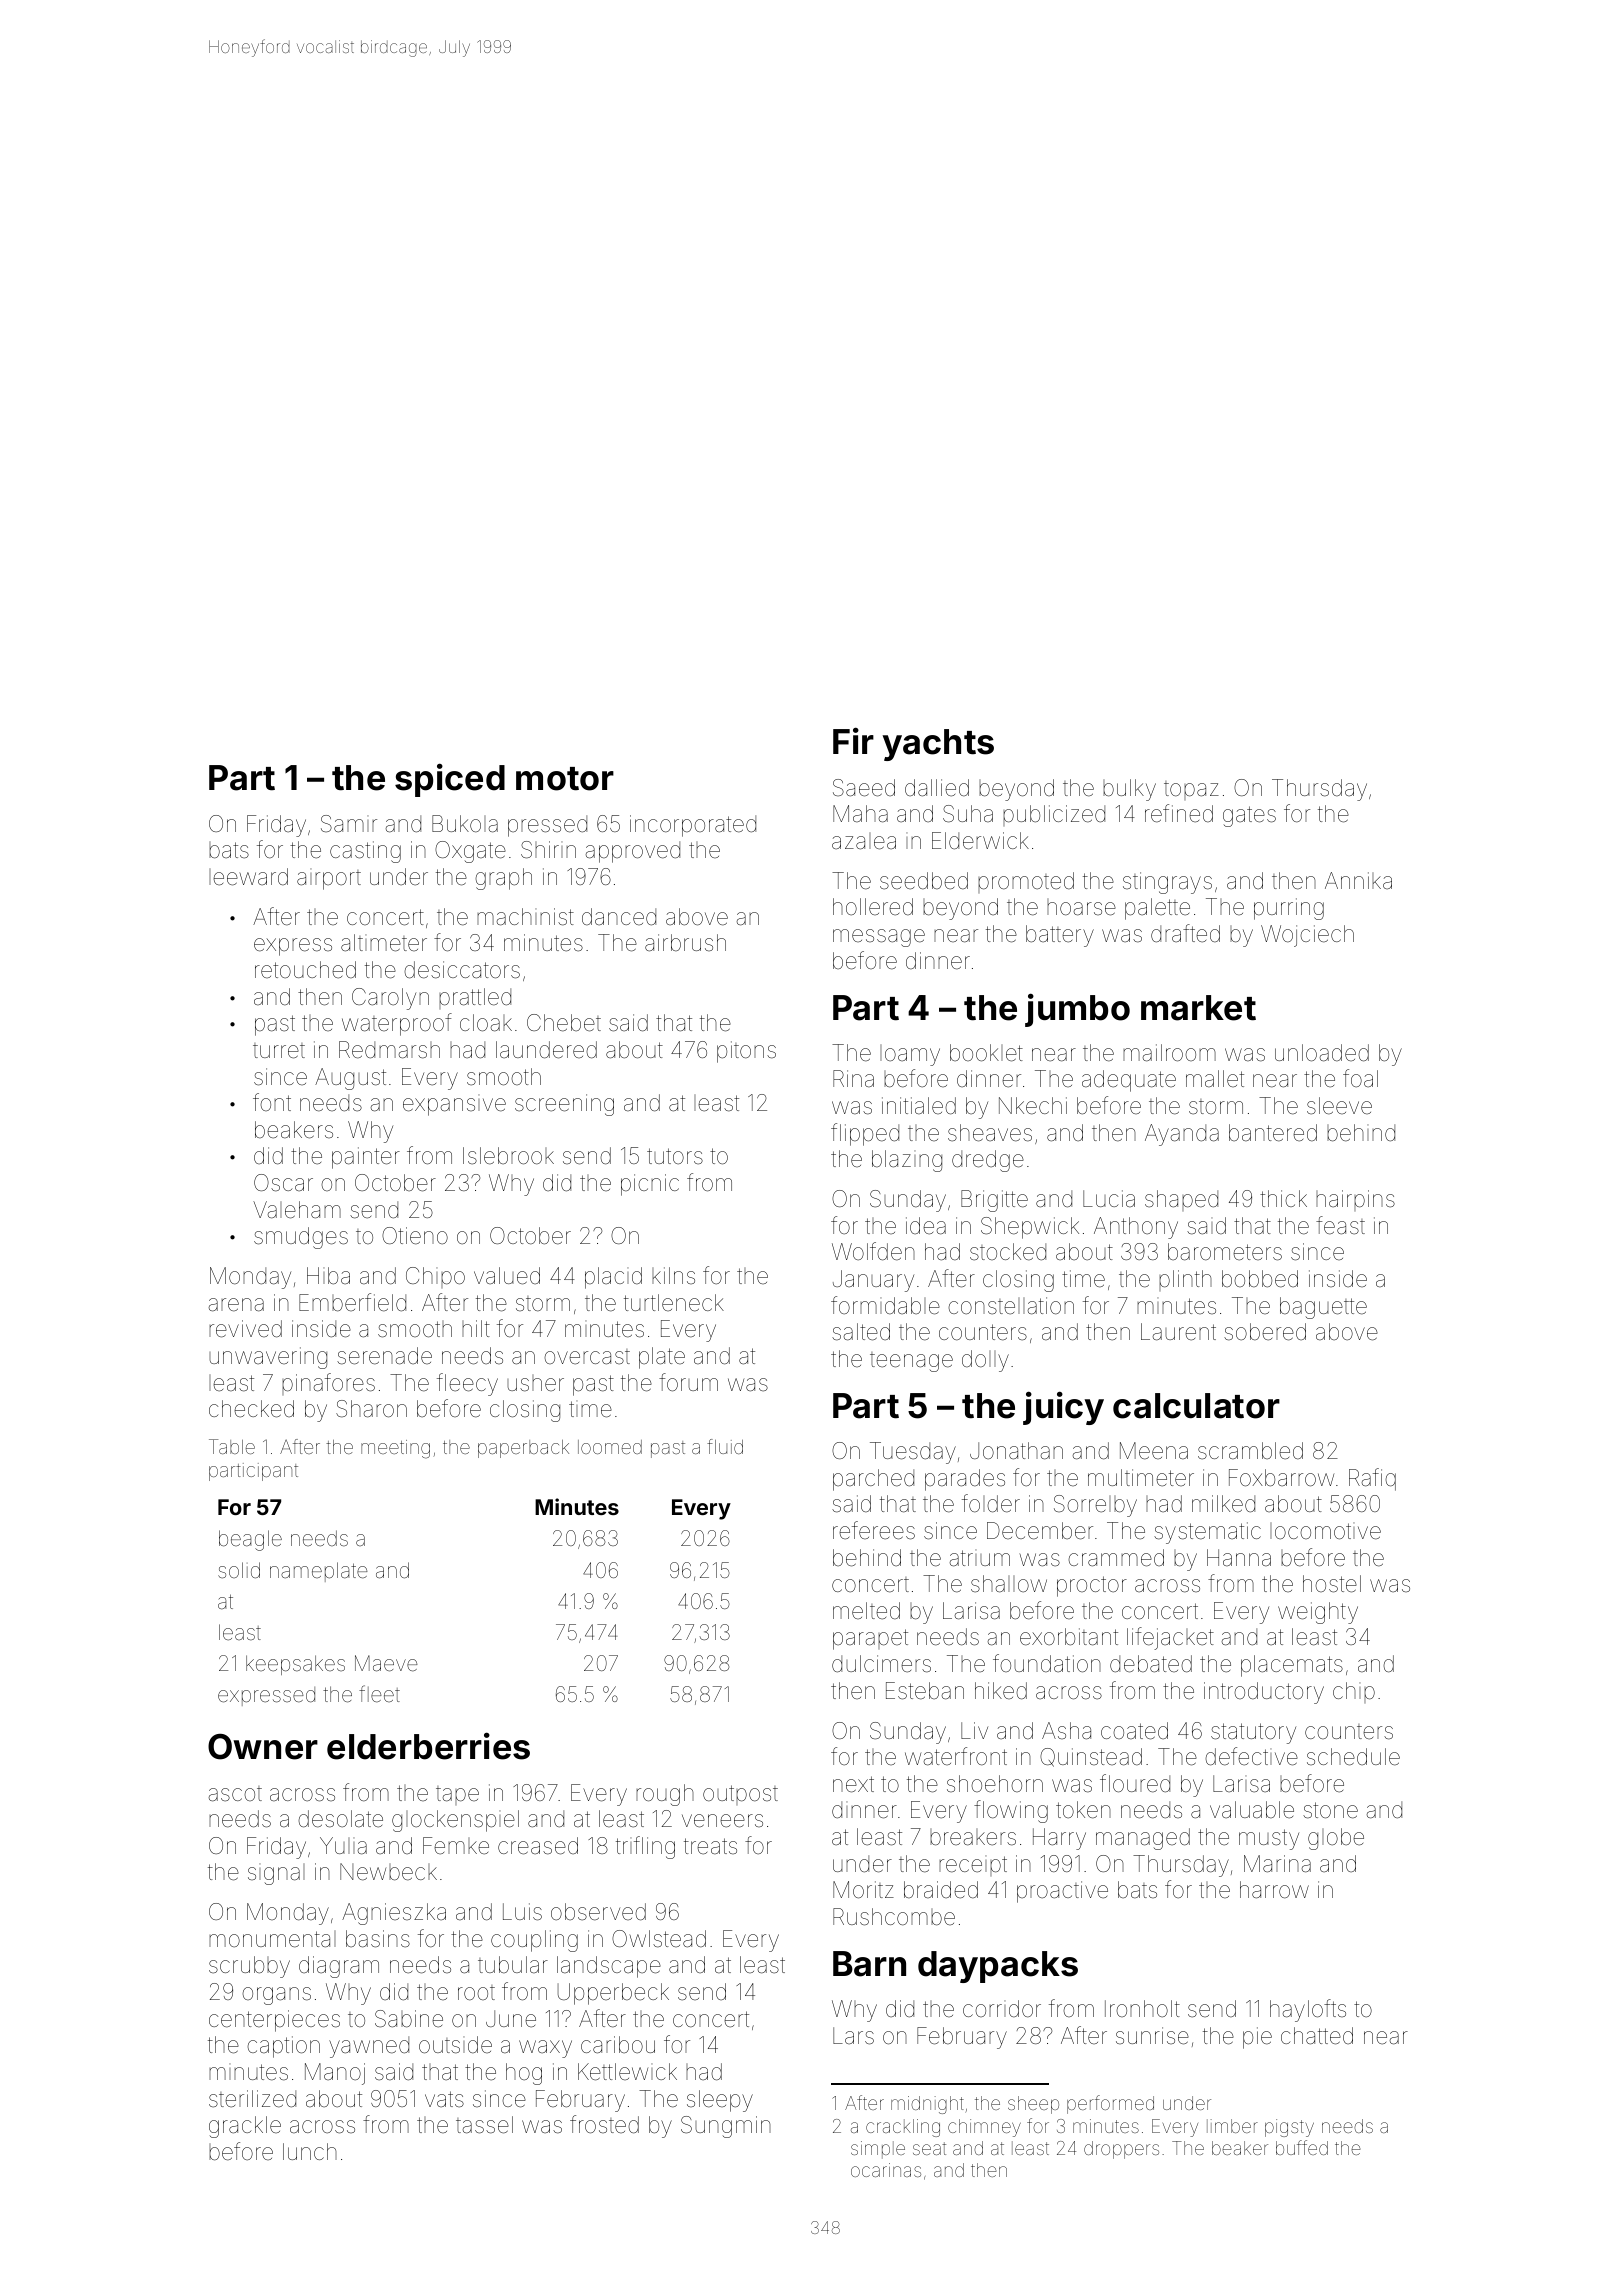 The width and height of the page is (1620, 2292). What do you see at coordinates (675, 1156) in the page?
I see `tutors` at bounding box center [675, 1156].
